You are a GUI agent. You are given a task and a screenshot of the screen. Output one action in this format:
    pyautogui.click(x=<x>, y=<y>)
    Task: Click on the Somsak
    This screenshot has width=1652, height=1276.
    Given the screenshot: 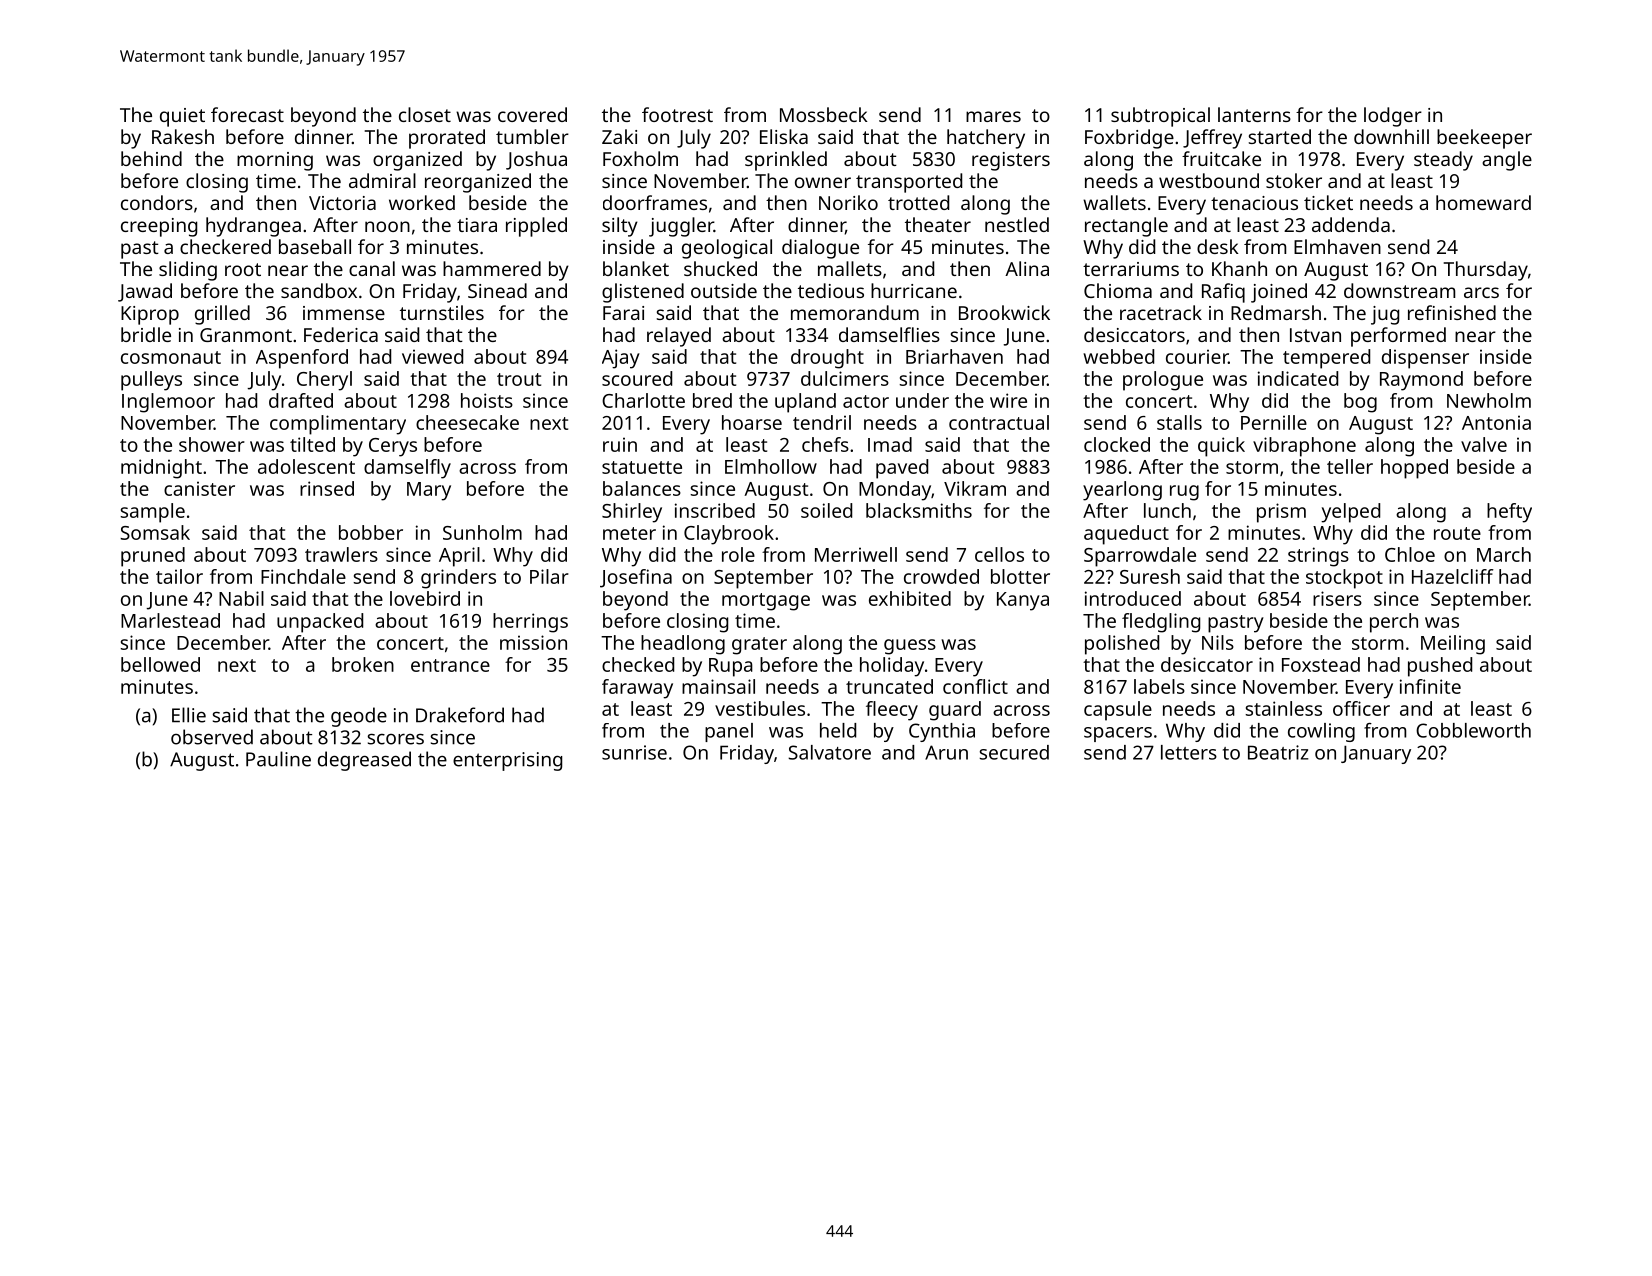 What is the action you would take?
    pyautogui.click(x=155, y=532)
